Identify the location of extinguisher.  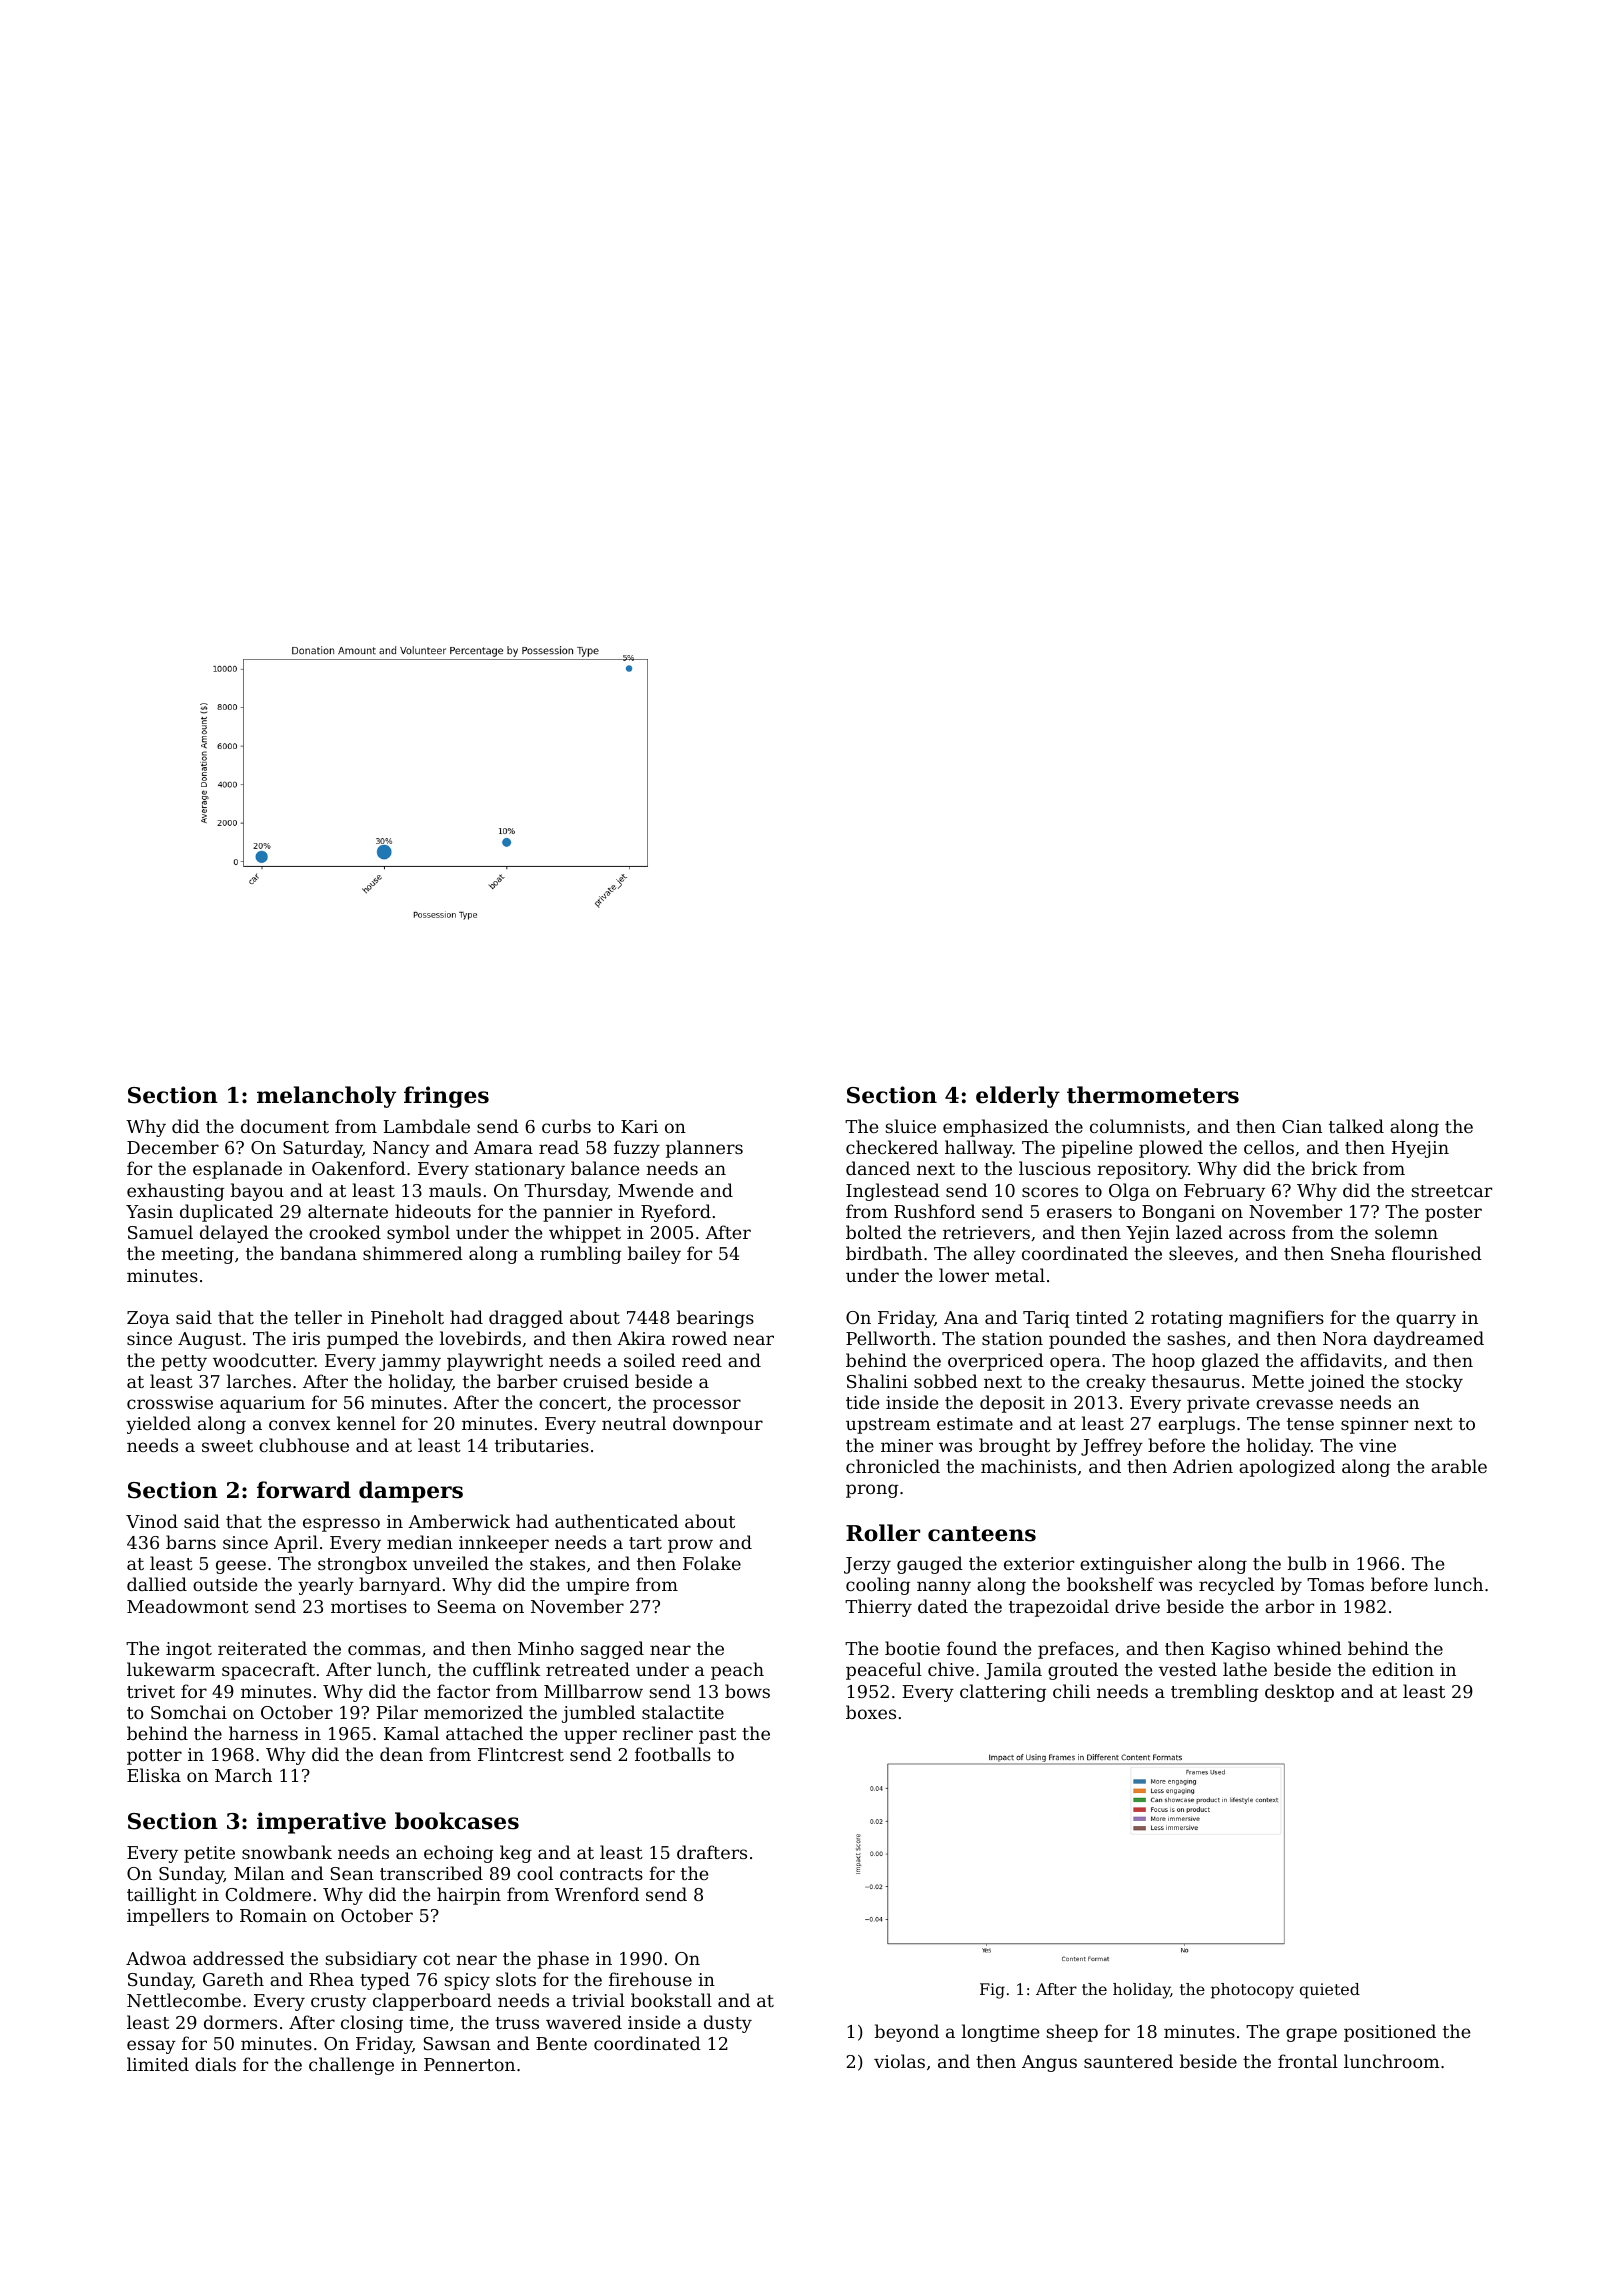
(1136, 1565).
